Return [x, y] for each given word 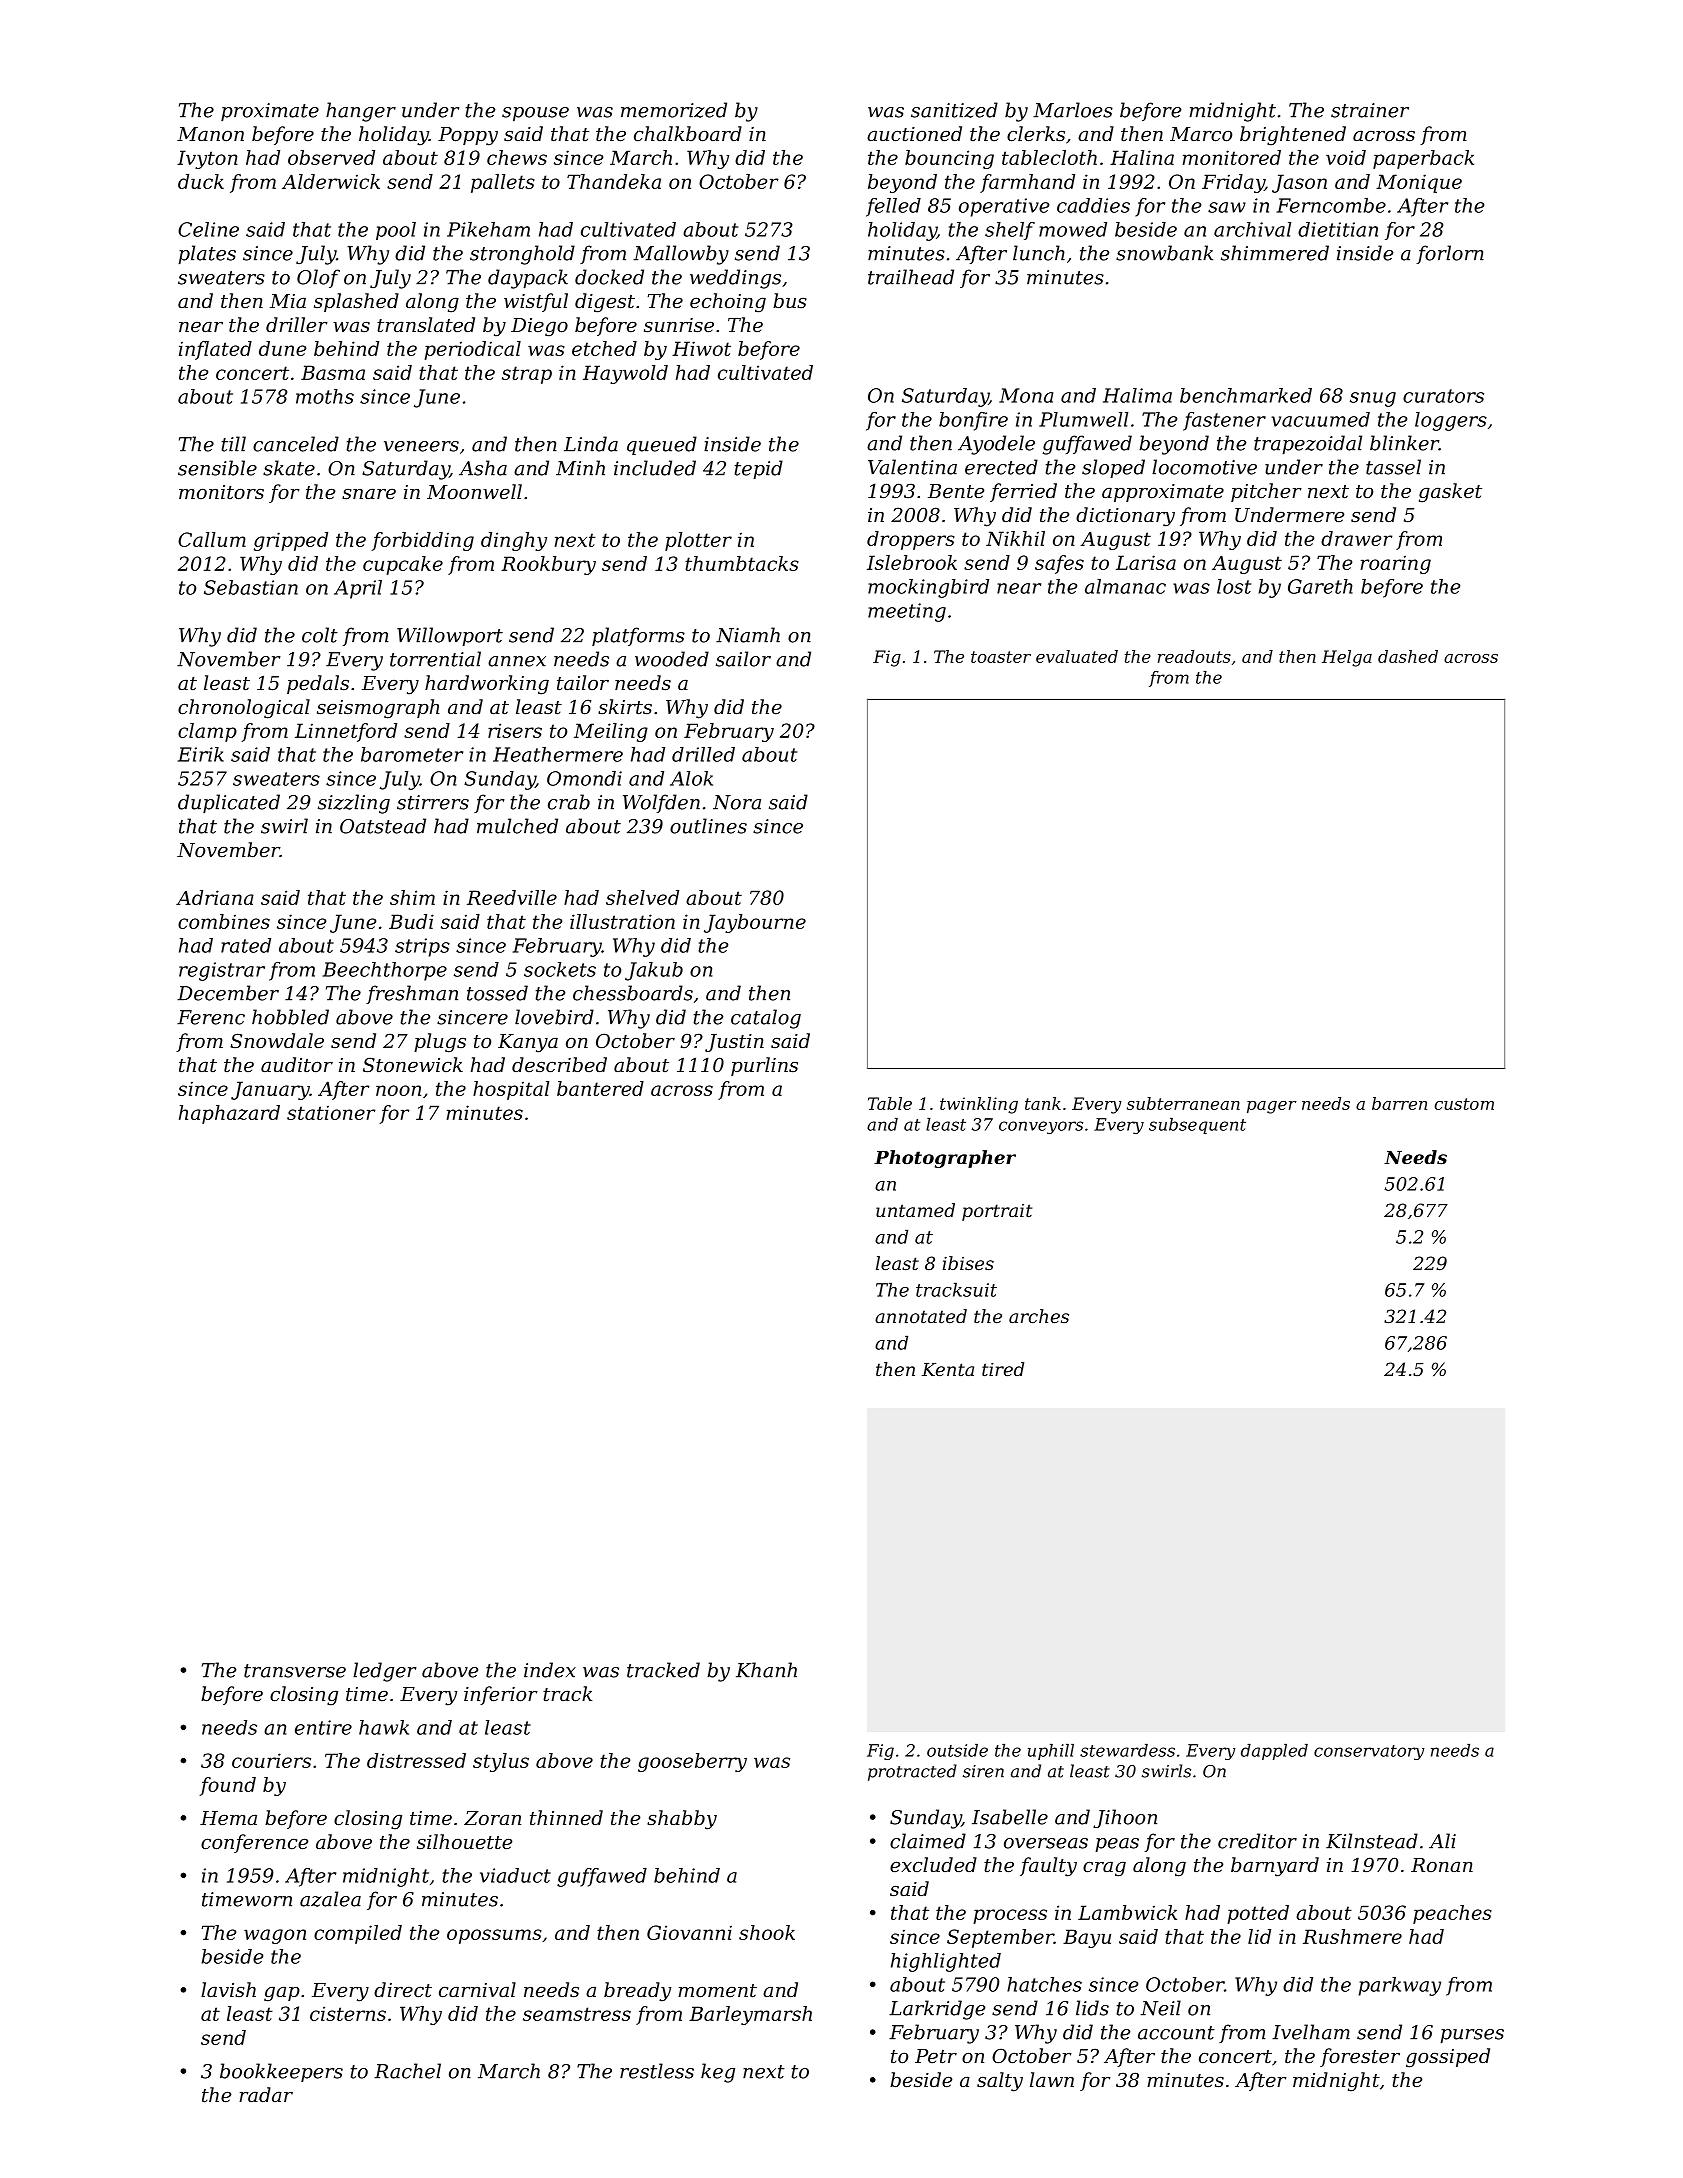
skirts [625, 706]
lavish [228, 1989]
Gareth [1320, 586]
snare [369, 494]
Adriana [215, 897]
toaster [1001, 657]
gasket [1450, 493]
